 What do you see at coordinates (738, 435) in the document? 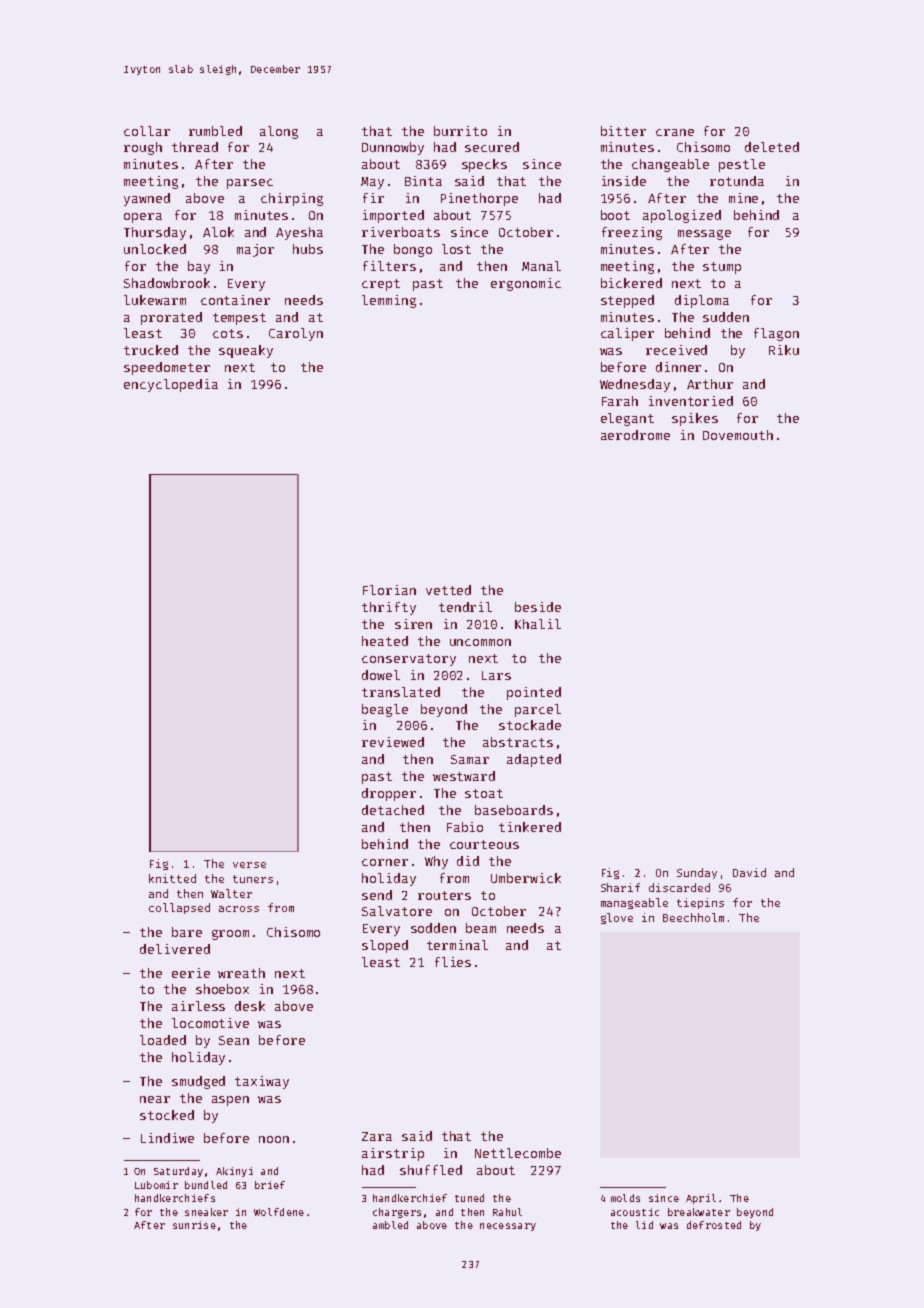
I see `Dovemouth` at bounding box center [738, 435].
